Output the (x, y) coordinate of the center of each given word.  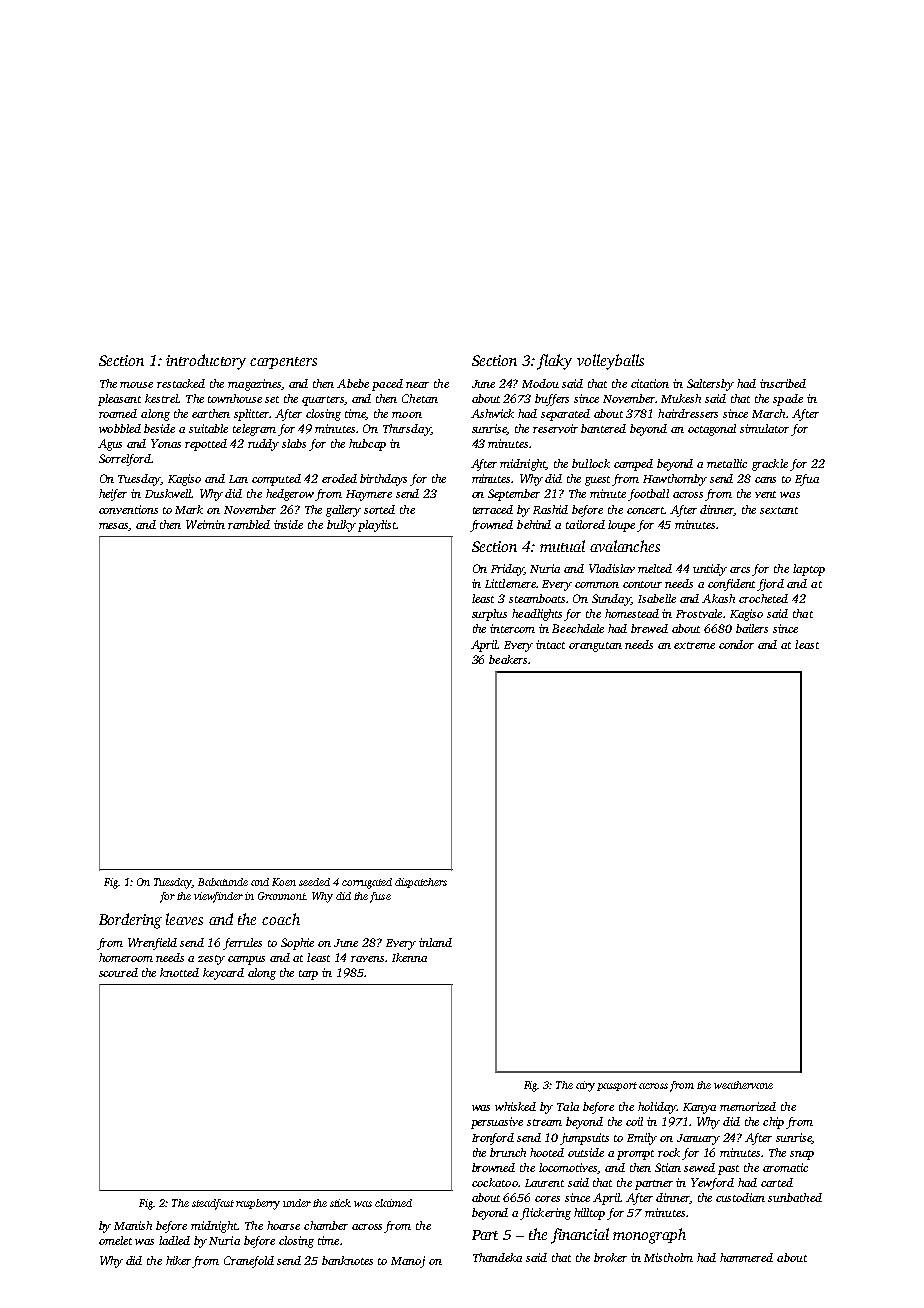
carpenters (283, 363)
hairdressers (688, 413)
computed (276, 480)
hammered (746, 1257)
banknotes (347, 1260)
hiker (178, 1260)
